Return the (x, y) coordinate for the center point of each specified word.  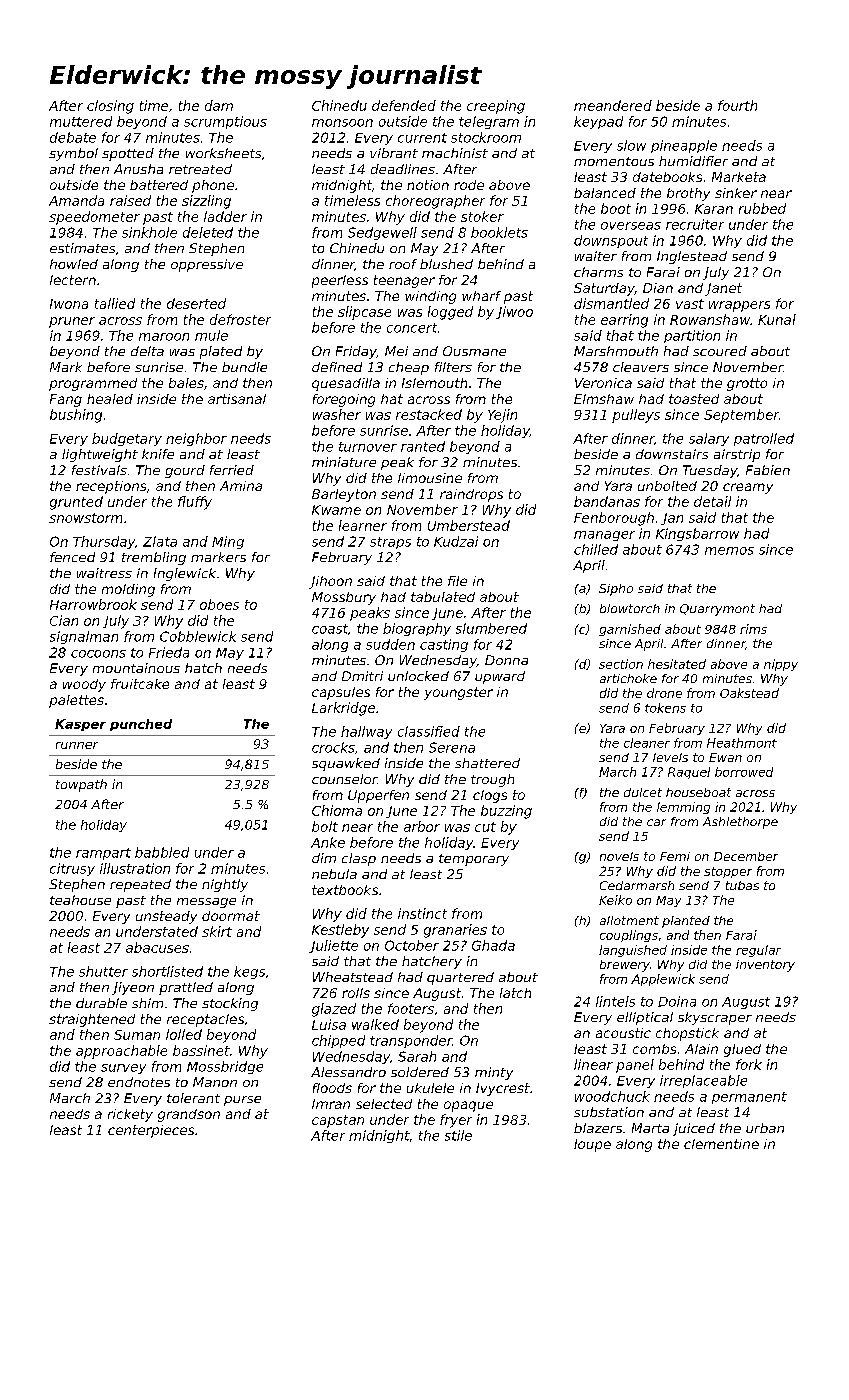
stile (458, 1135)
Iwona (69, 304)
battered (159, 185)
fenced (72, 557)
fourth (737, 105)
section (621, 664)
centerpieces (151, 1131)
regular (758, 951)
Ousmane (474, 351)
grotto (747, 384)
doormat (231, 916)
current (422, 138)
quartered (460, 978)
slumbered (491, 628)
